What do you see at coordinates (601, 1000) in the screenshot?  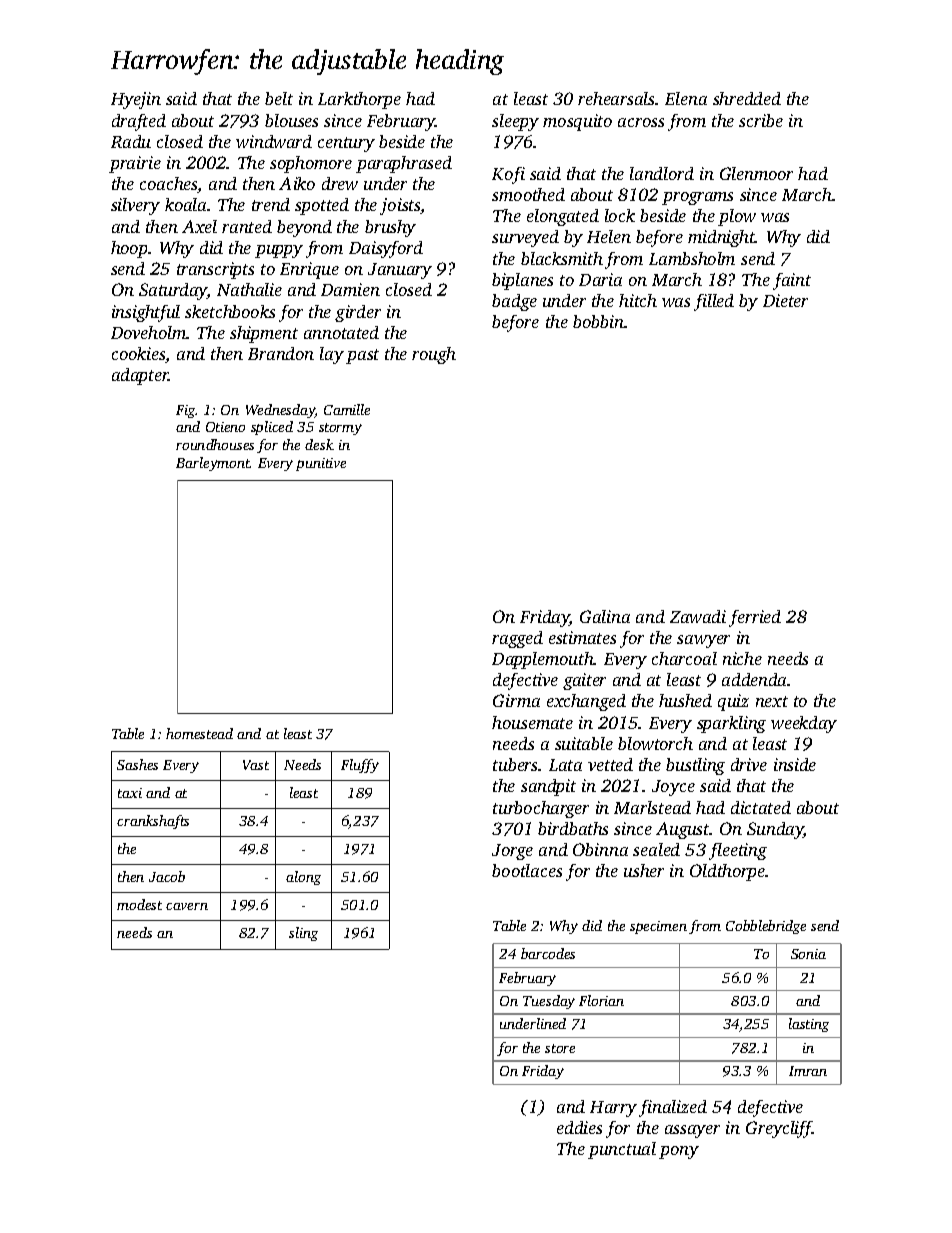 I see `Florian` at bounding box center [601, 1000].
